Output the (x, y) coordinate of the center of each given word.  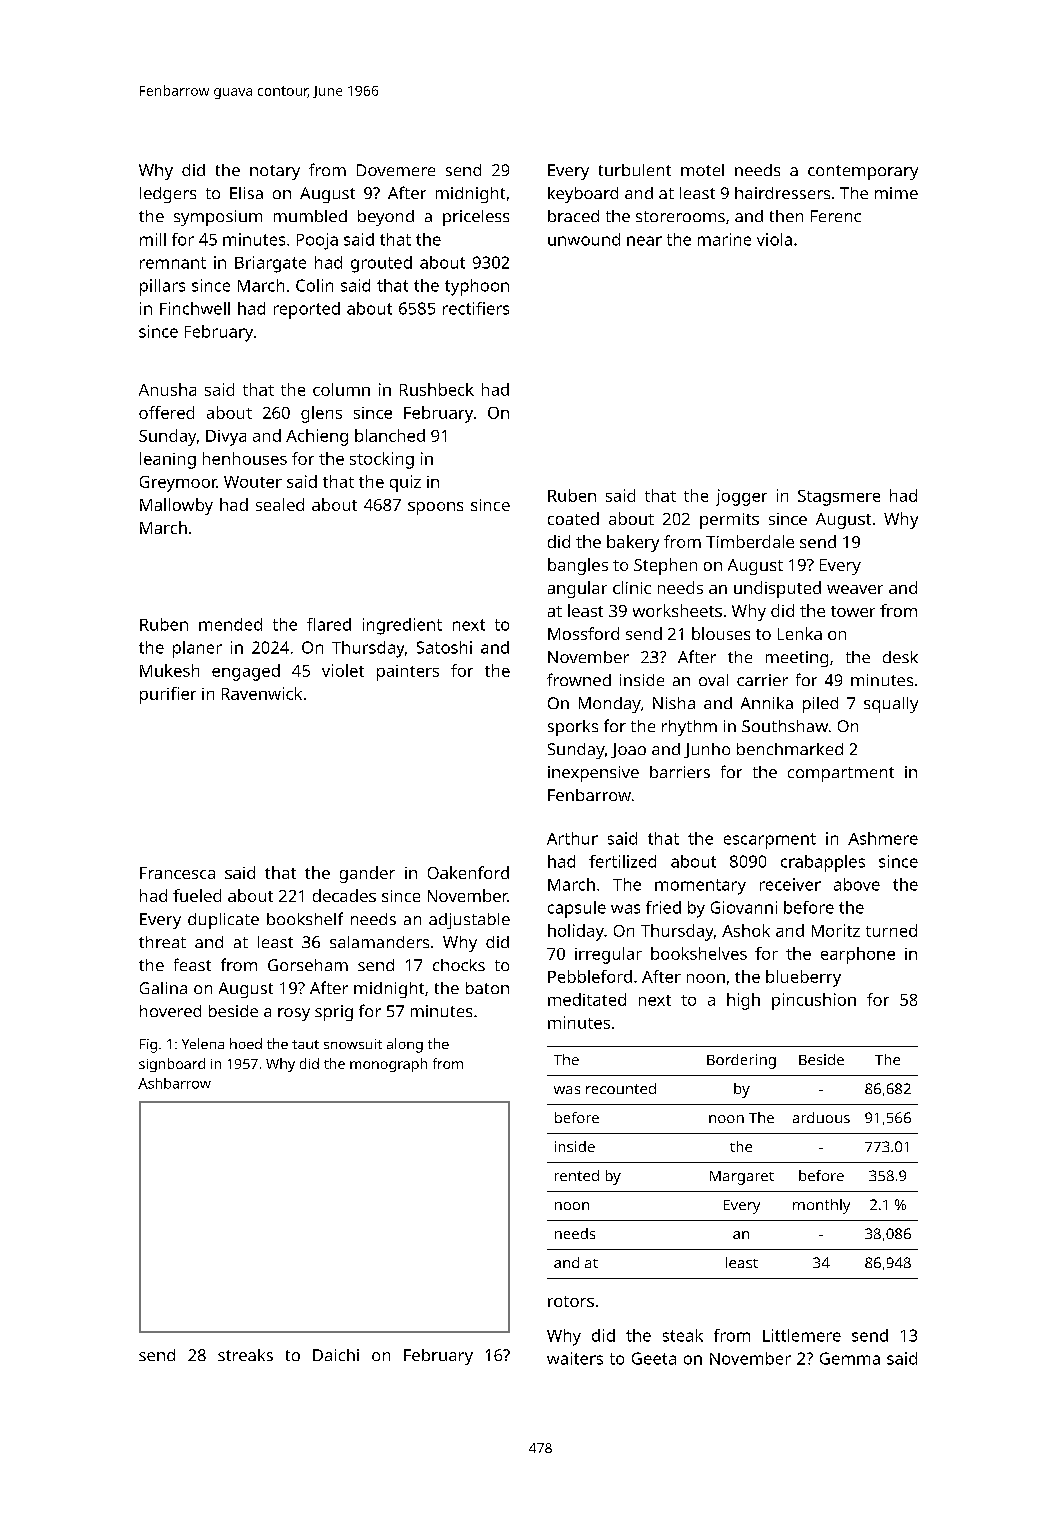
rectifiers (476, 308)
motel (702, 170)
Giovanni (744, 907)
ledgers (168, 195)
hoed (246, 1043)
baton (487, 988)
